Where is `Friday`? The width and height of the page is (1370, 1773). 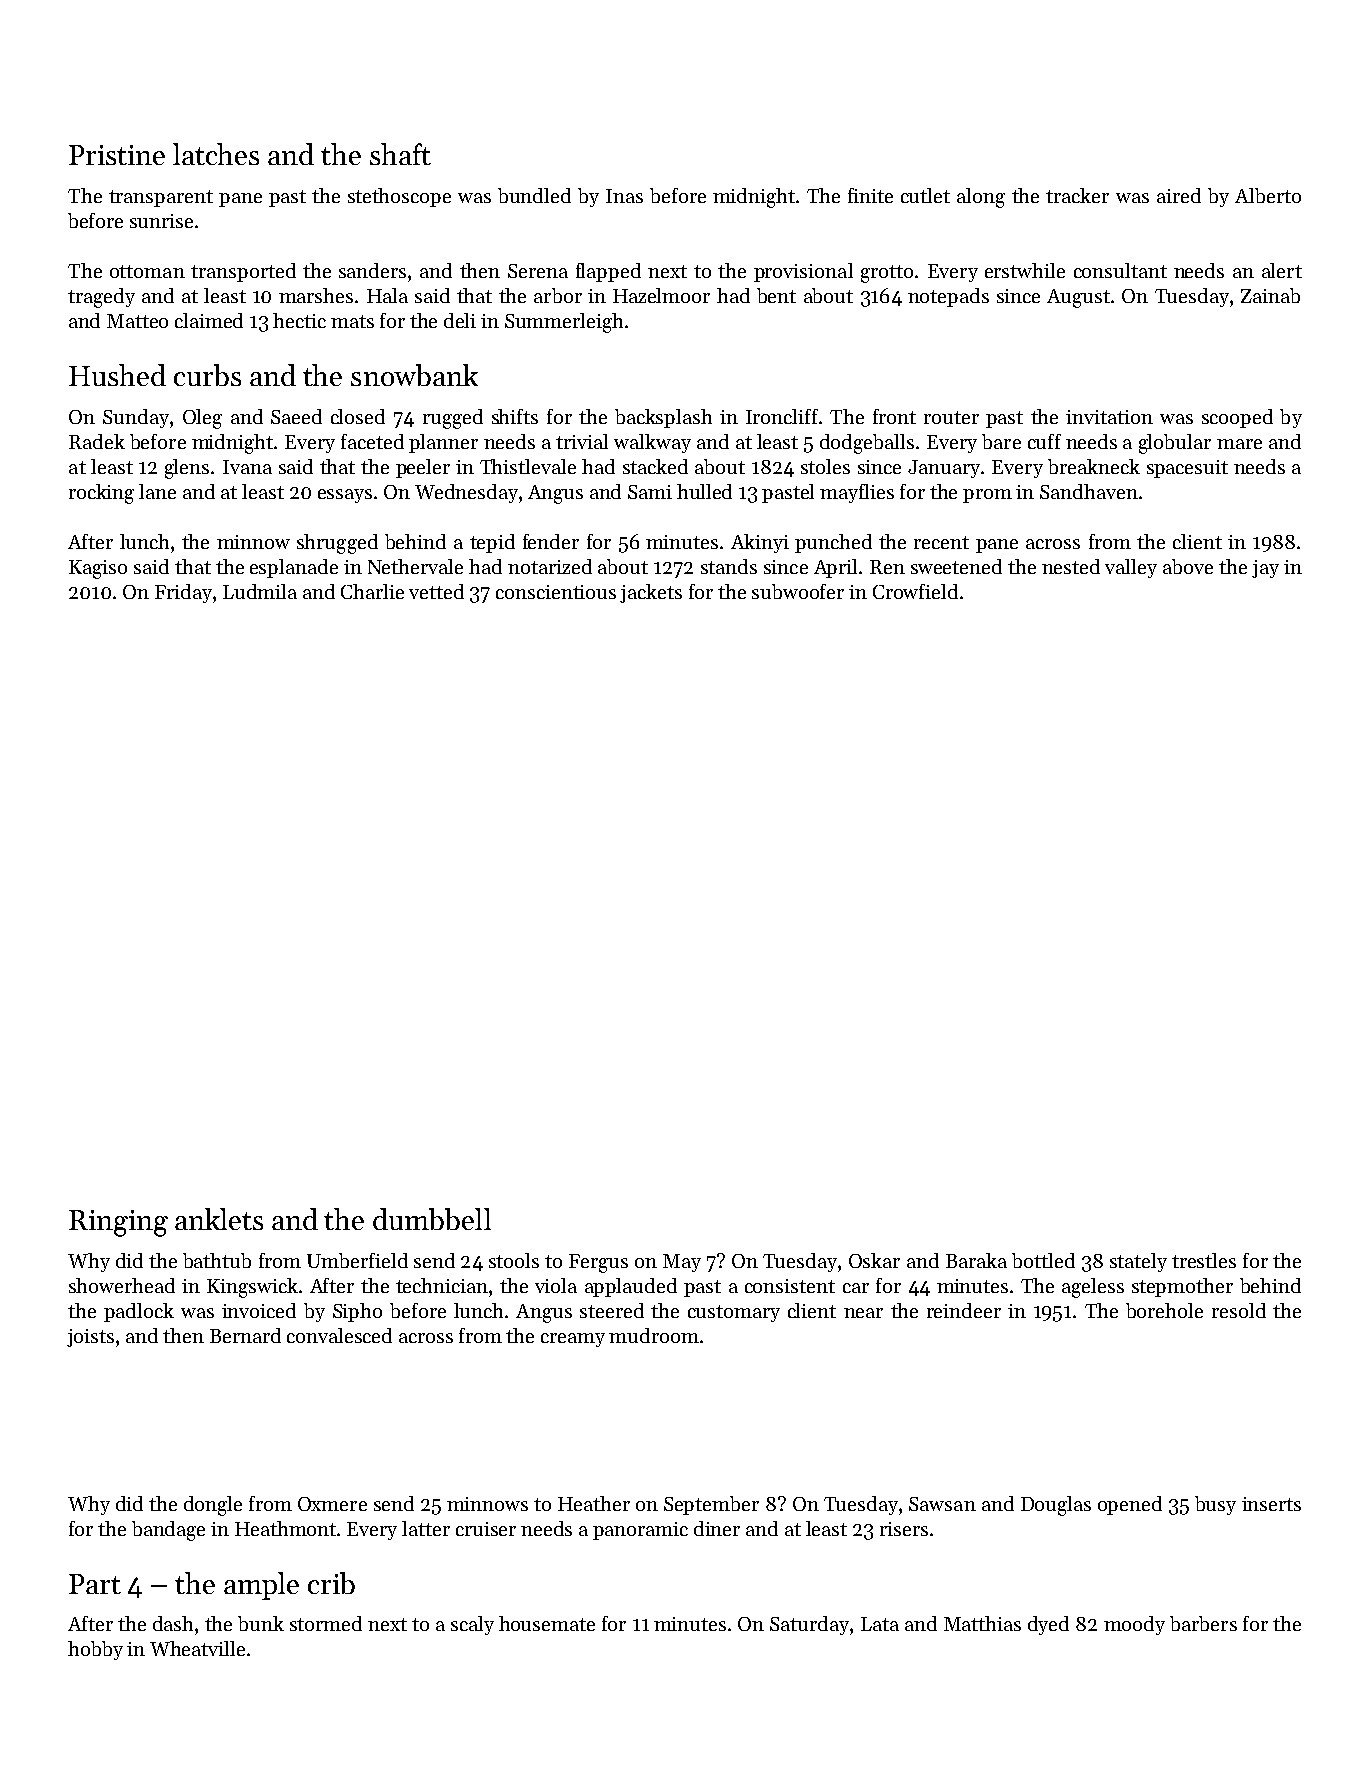 Friday is located at coordinates (184, 593).
